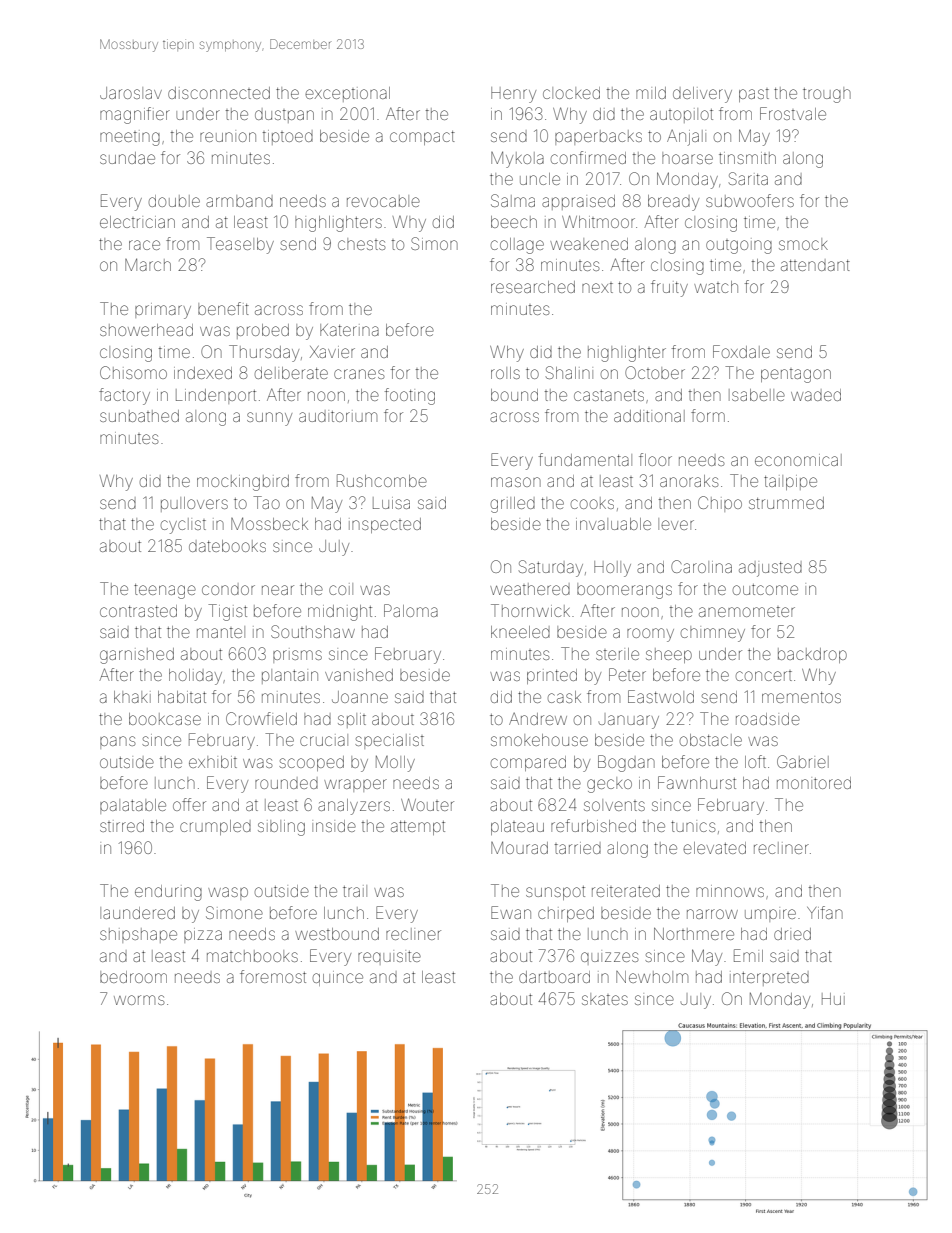  Describe the element at coordinates (720, 504) in the screenshot. I see `Chipo` at that location.
